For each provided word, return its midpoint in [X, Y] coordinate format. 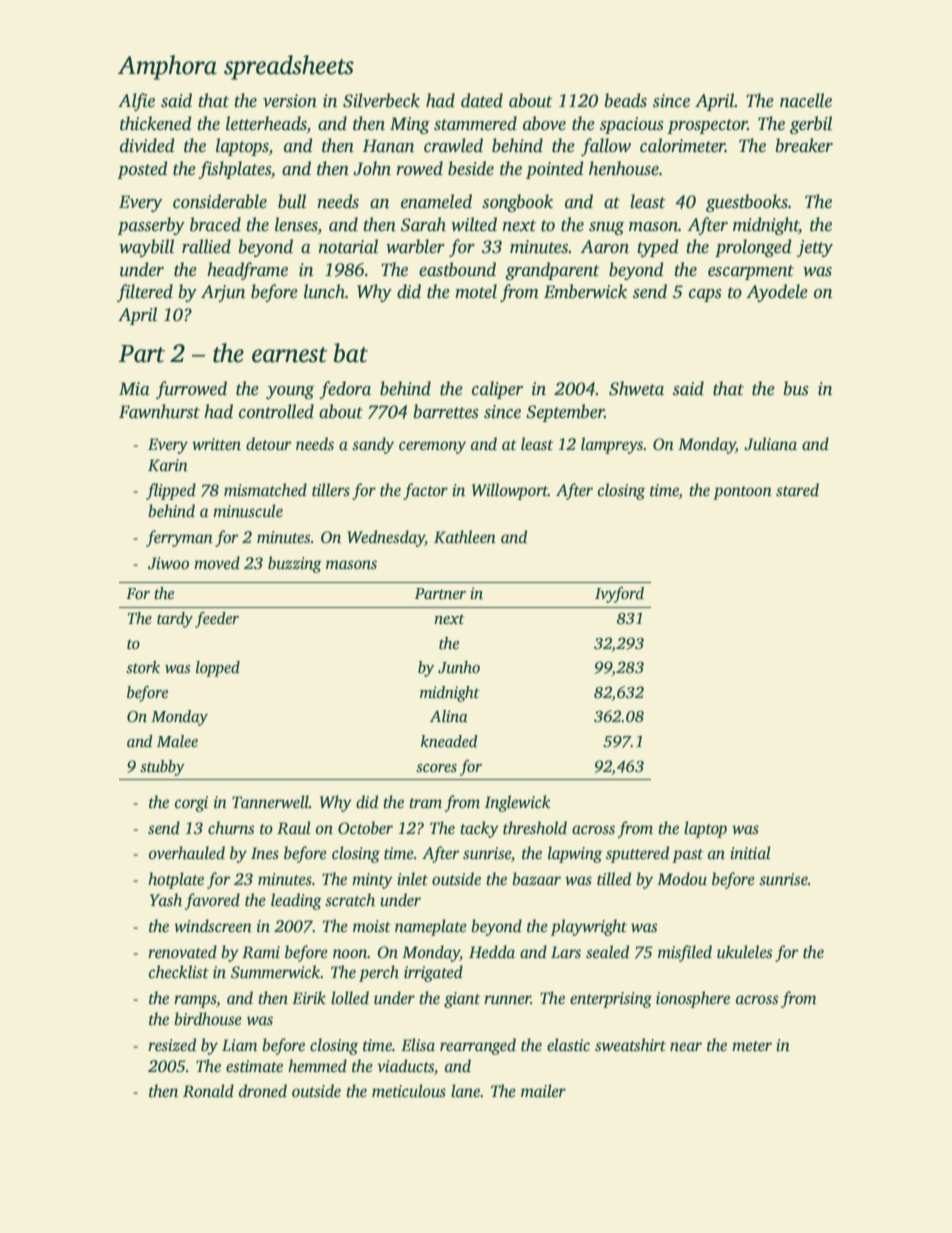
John [372, 168]
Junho [459, 667]
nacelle [806, 100]
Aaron [604, 247]
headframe [247, 271]
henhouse [624, 168]
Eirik [309, 997]
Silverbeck [381, 100]
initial [750, 852]
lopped [218, 669]
